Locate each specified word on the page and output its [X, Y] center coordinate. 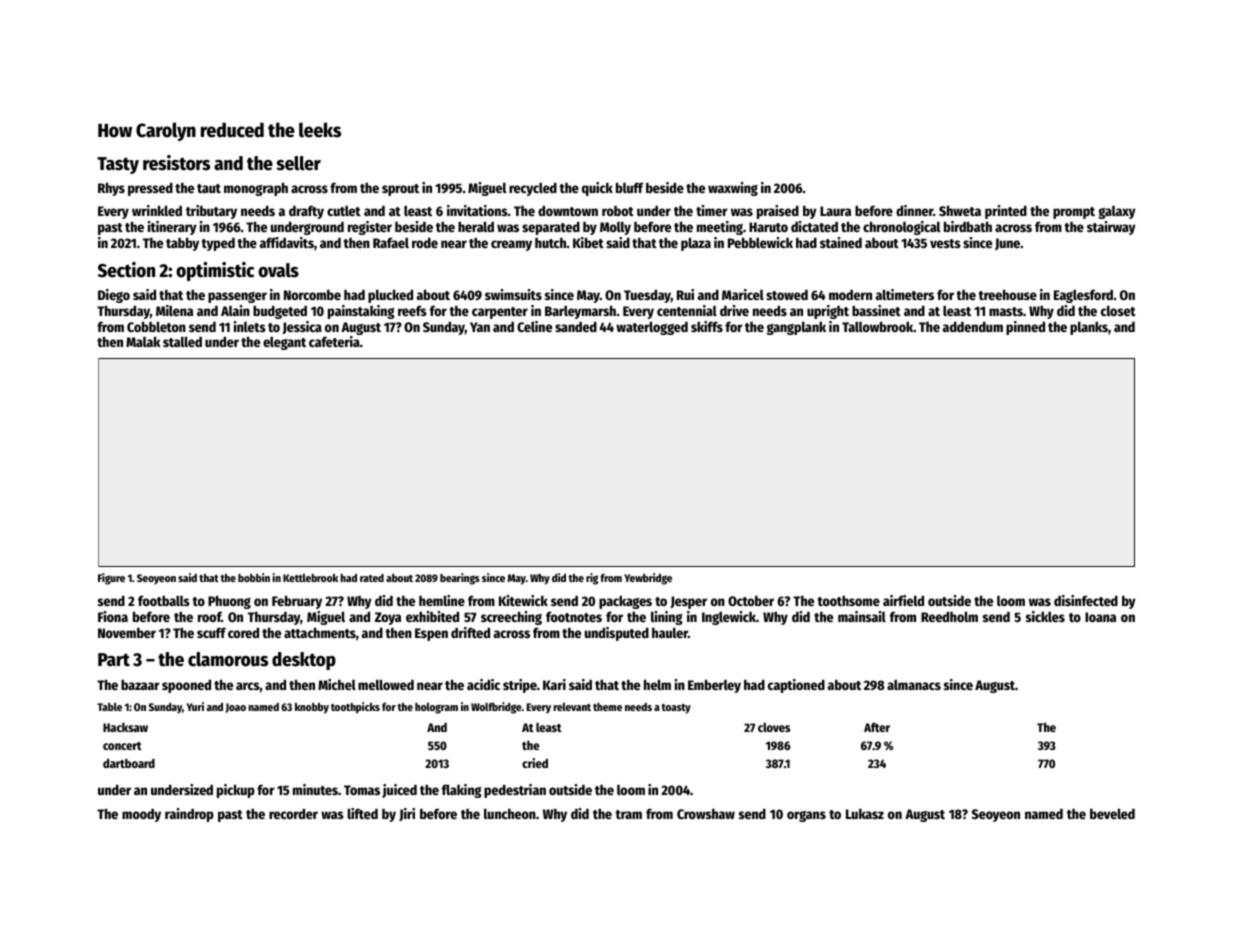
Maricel [743, 294]
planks [1089, 328]
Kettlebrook [310, 578]
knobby [312, 708]
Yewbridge [648, 579]
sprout [400, 190]
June [1007, 244]
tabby [182, 244]
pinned [1025, 328]
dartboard [129, 763]
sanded [576, 326]
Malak [143, 341]
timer [712, 210]
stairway [1111, 228]
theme [607, 707]
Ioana [1100, 617]
